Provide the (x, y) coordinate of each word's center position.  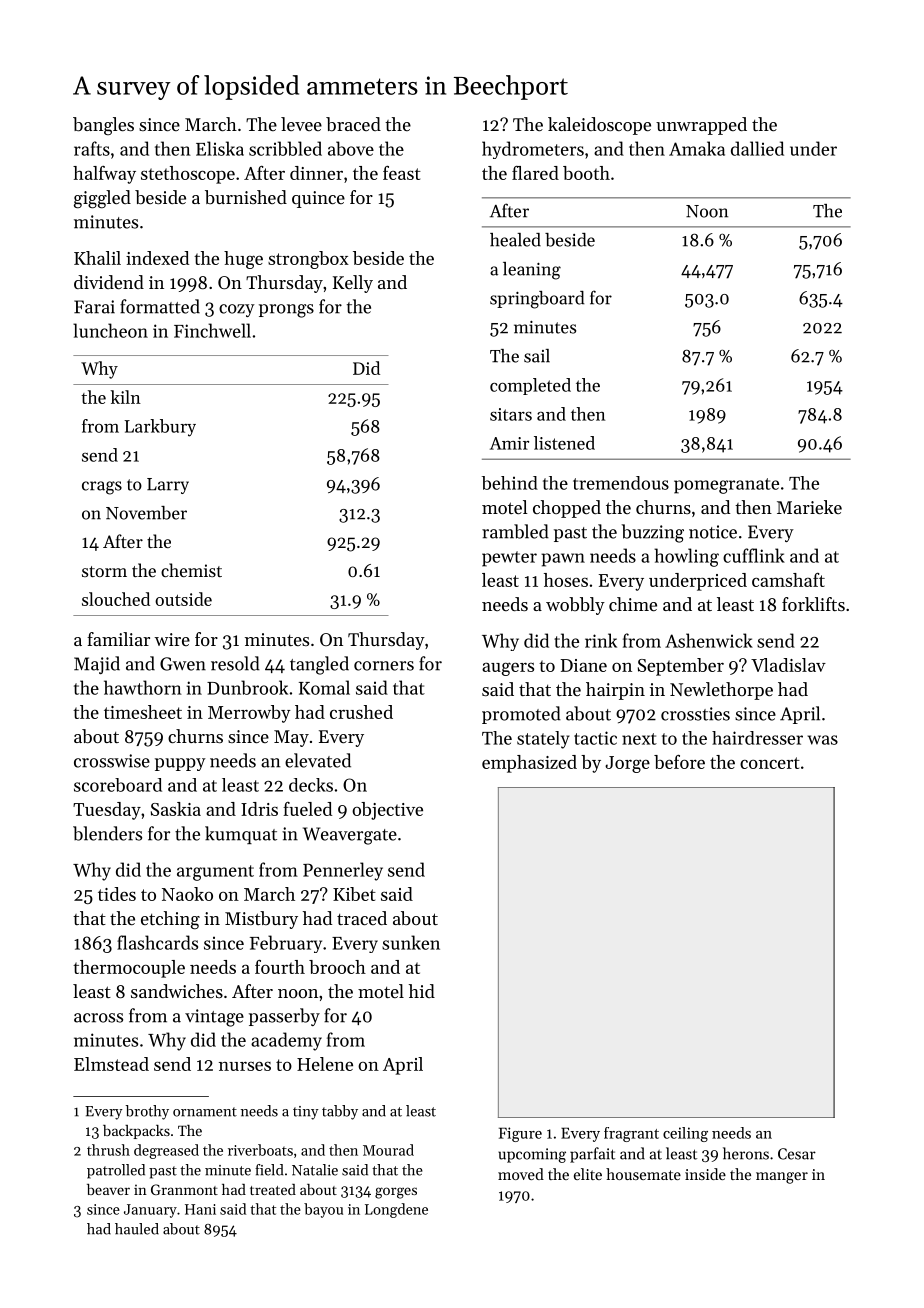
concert (770, 763)
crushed (361, 712)
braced (353, 124)
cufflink (754, 555)
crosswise (112, 761)
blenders (107, 833)
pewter (509, 559)
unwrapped (701, 126)
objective (387, 811)
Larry (168, 486)
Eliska (220, 148)
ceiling (685, 1134)
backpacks (136, 1132)
